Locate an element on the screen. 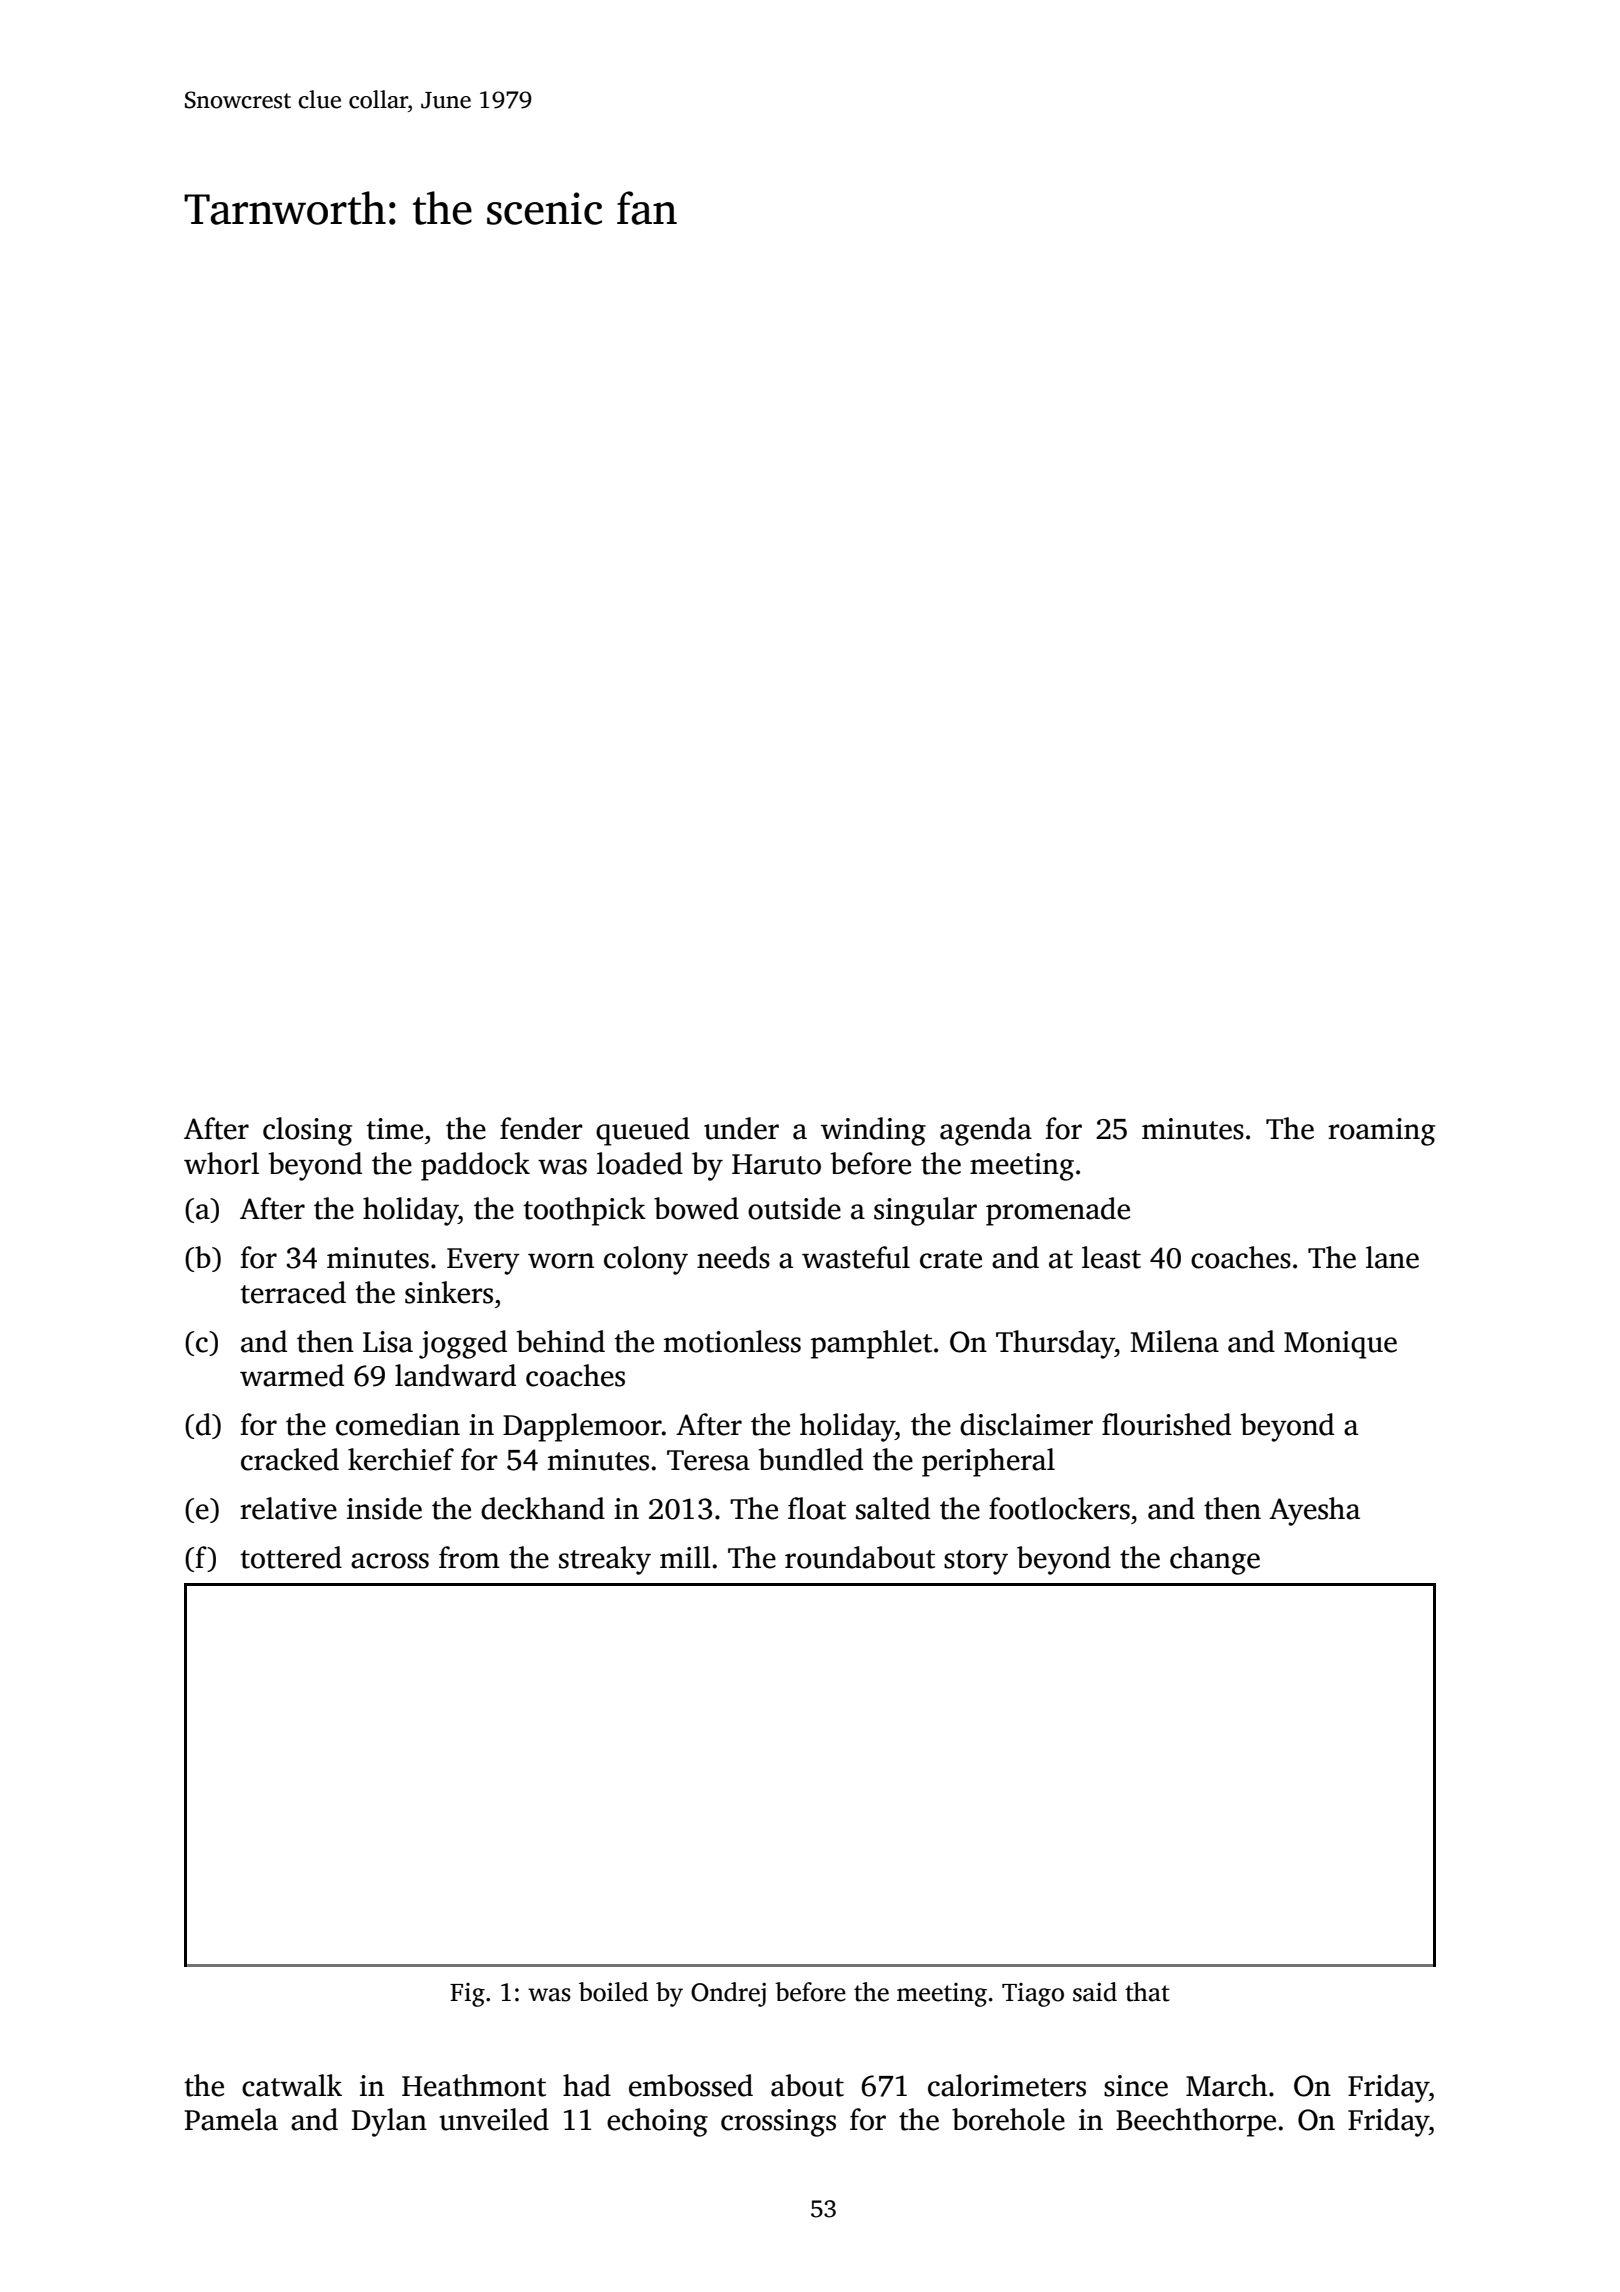 The height and width of the screenshot is (2292, 1620). time is located at coordinates (394, 1129).
